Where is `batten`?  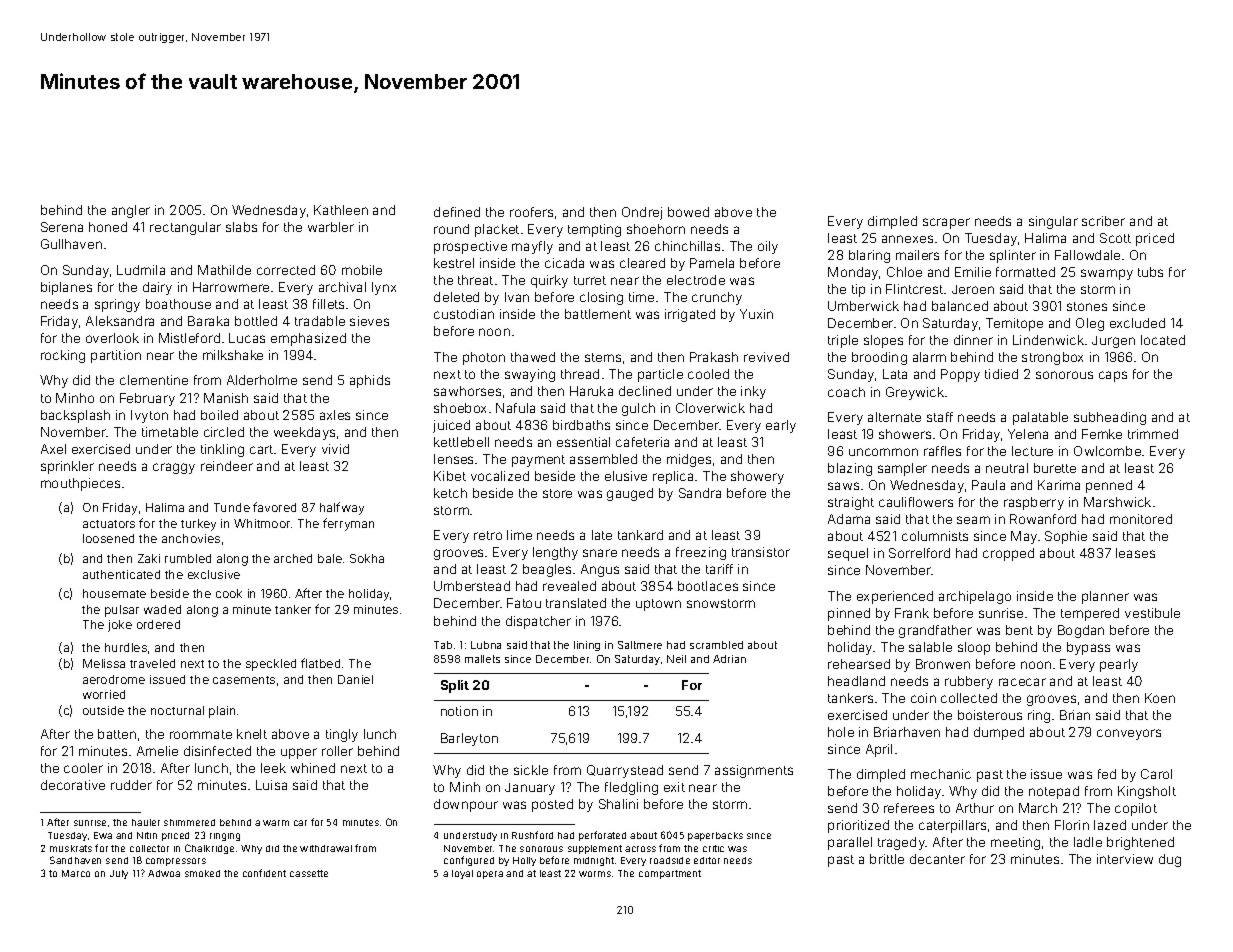
batten is located at coordinates (117, 734).
